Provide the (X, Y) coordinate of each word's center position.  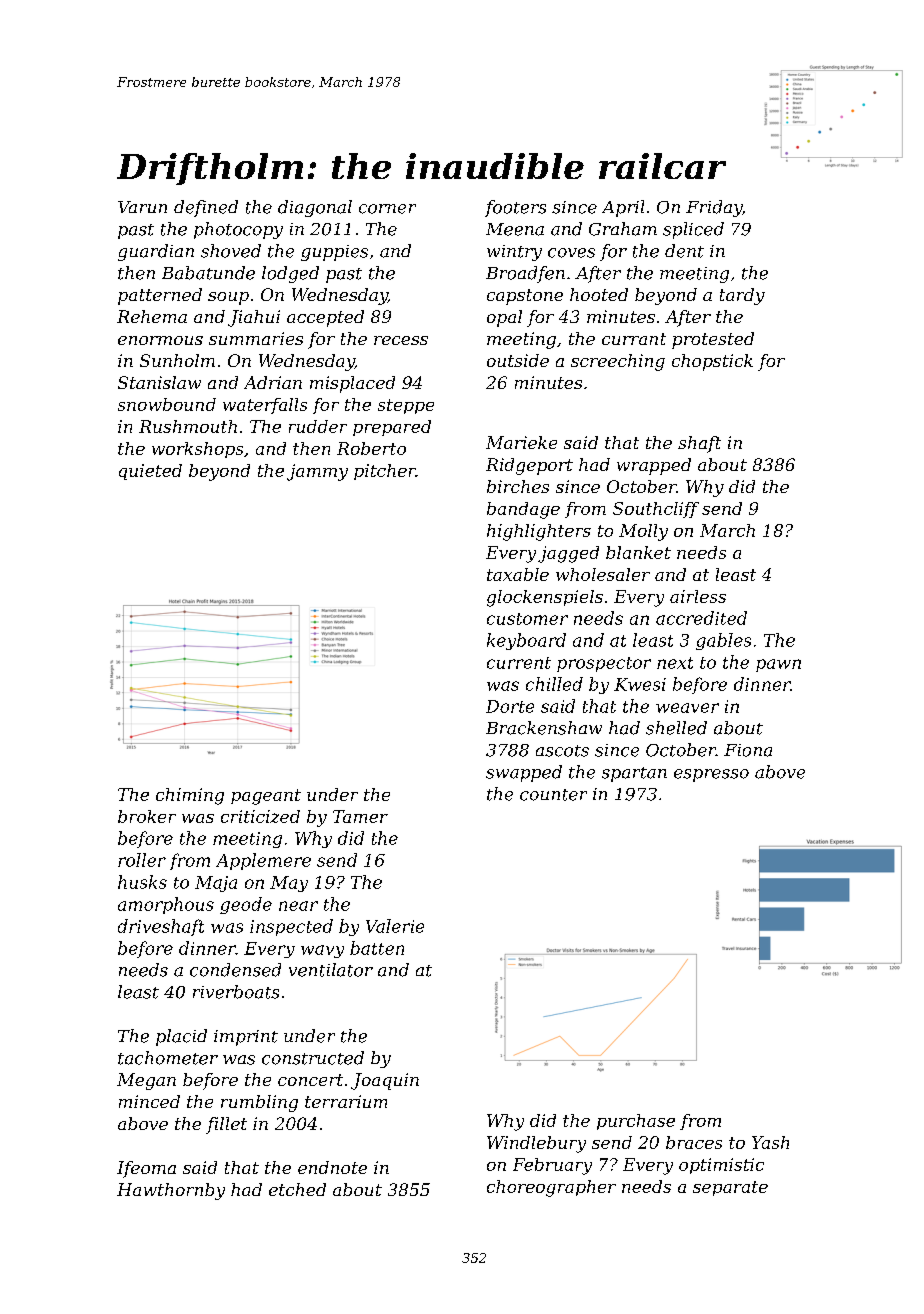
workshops (197, 450)
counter (553, 795)
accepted (325, 318)
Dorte (510, 706)
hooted (599, 294)
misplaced (352, 384)
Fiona (748, 750)
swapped (524, 773)
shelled (676, 728)
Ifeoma (146, 1169)
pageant (266, 797)
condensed (235, 970)
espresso (711, 775)
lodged (290, 274)
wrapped (654, 466)
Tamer (360, 816)
